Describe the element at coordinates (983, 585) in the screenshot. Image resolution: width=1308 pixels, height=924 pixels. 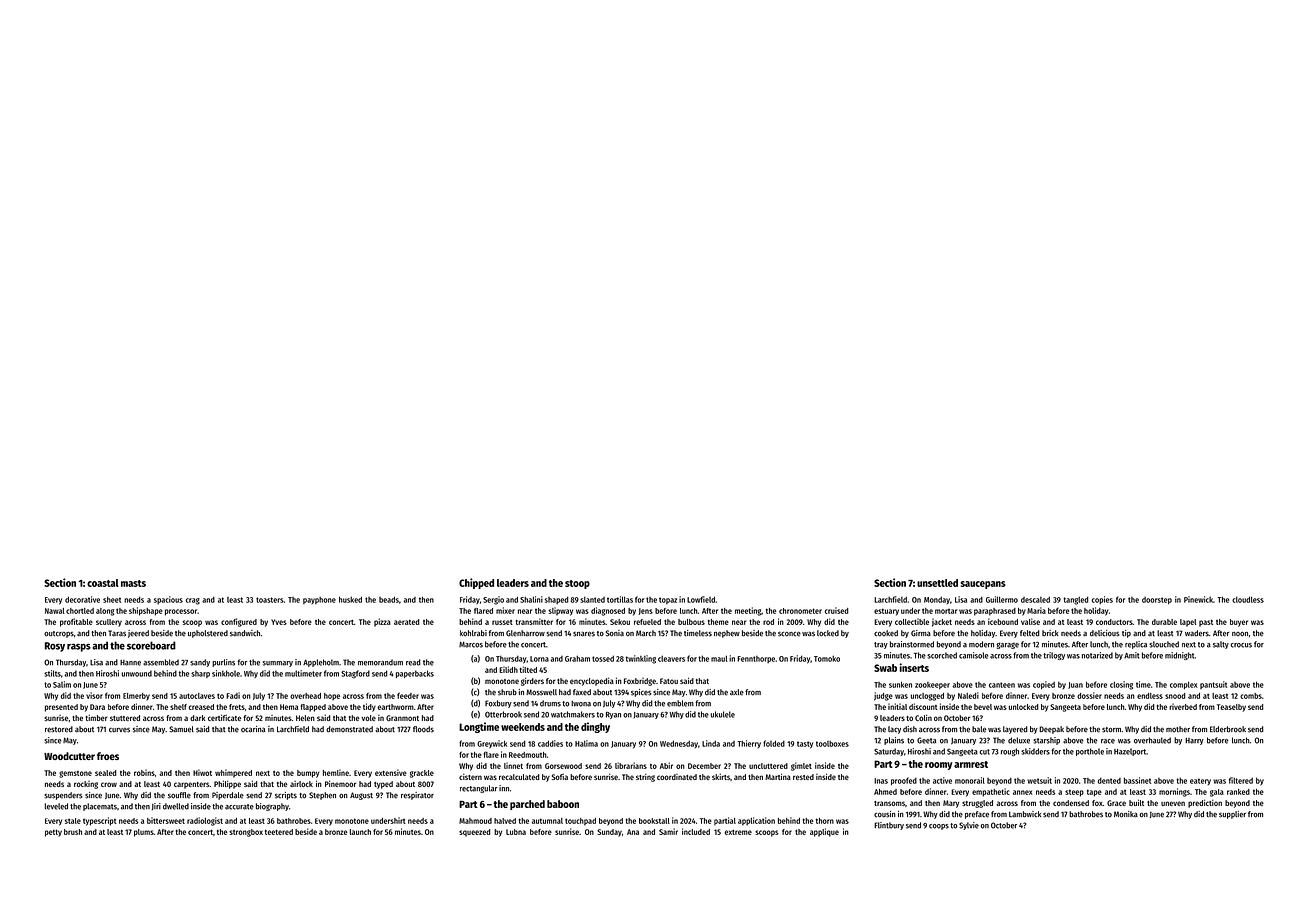
I see `saucepans` at that location.
